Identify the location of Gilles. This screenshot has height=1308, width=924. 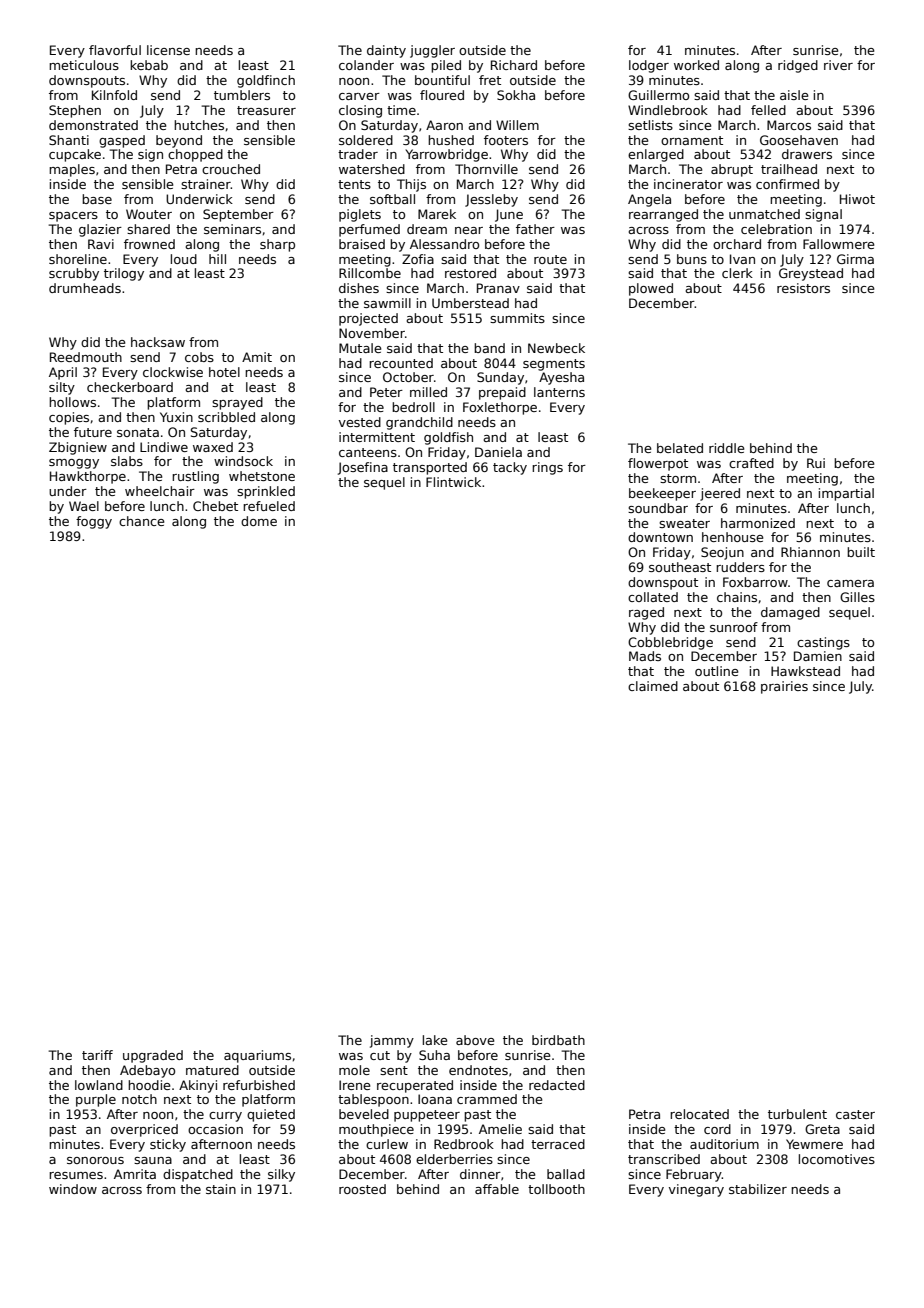
(857, 597).
